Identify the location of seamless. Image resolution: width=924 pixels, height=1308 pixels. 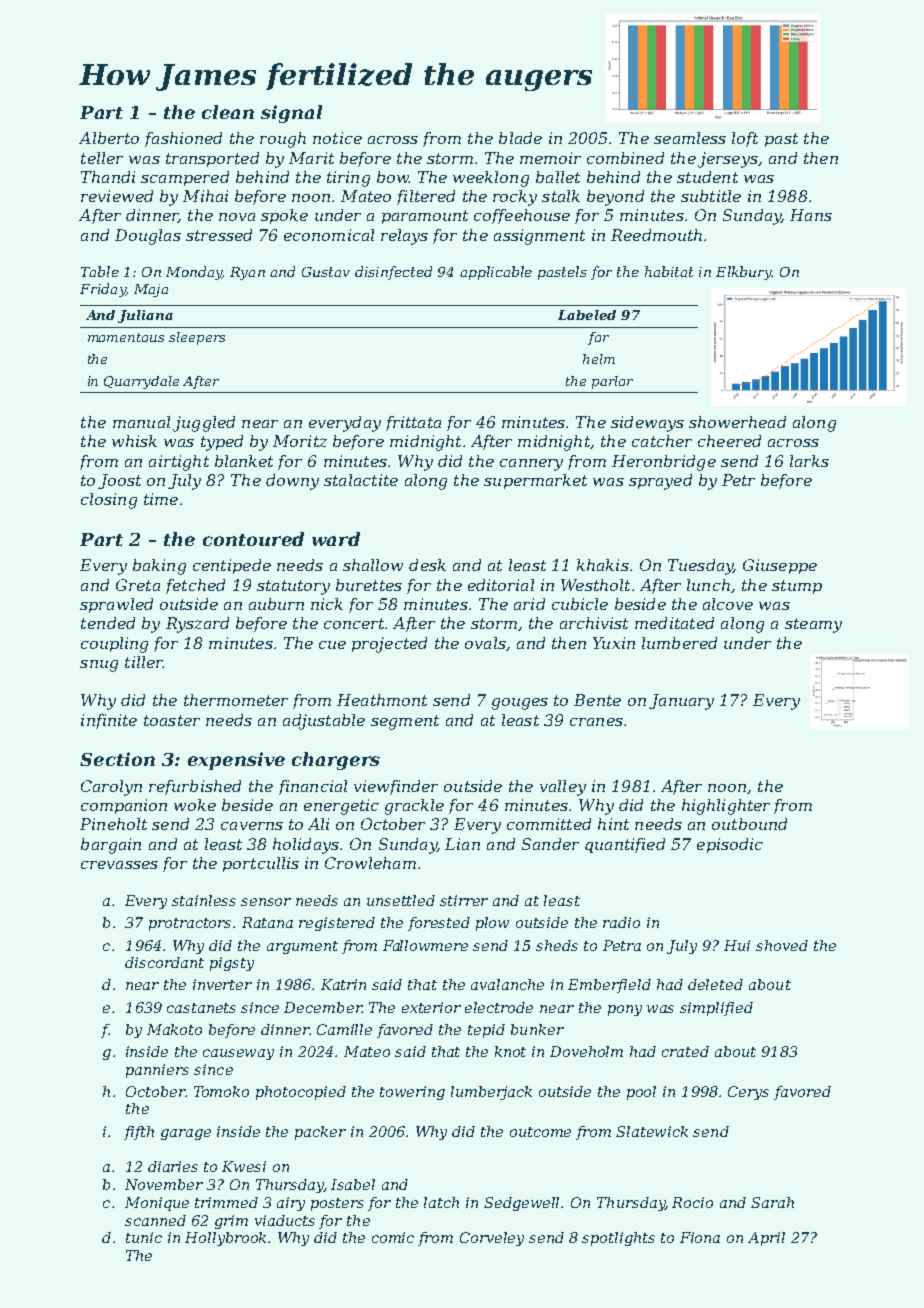
(690, 138).
